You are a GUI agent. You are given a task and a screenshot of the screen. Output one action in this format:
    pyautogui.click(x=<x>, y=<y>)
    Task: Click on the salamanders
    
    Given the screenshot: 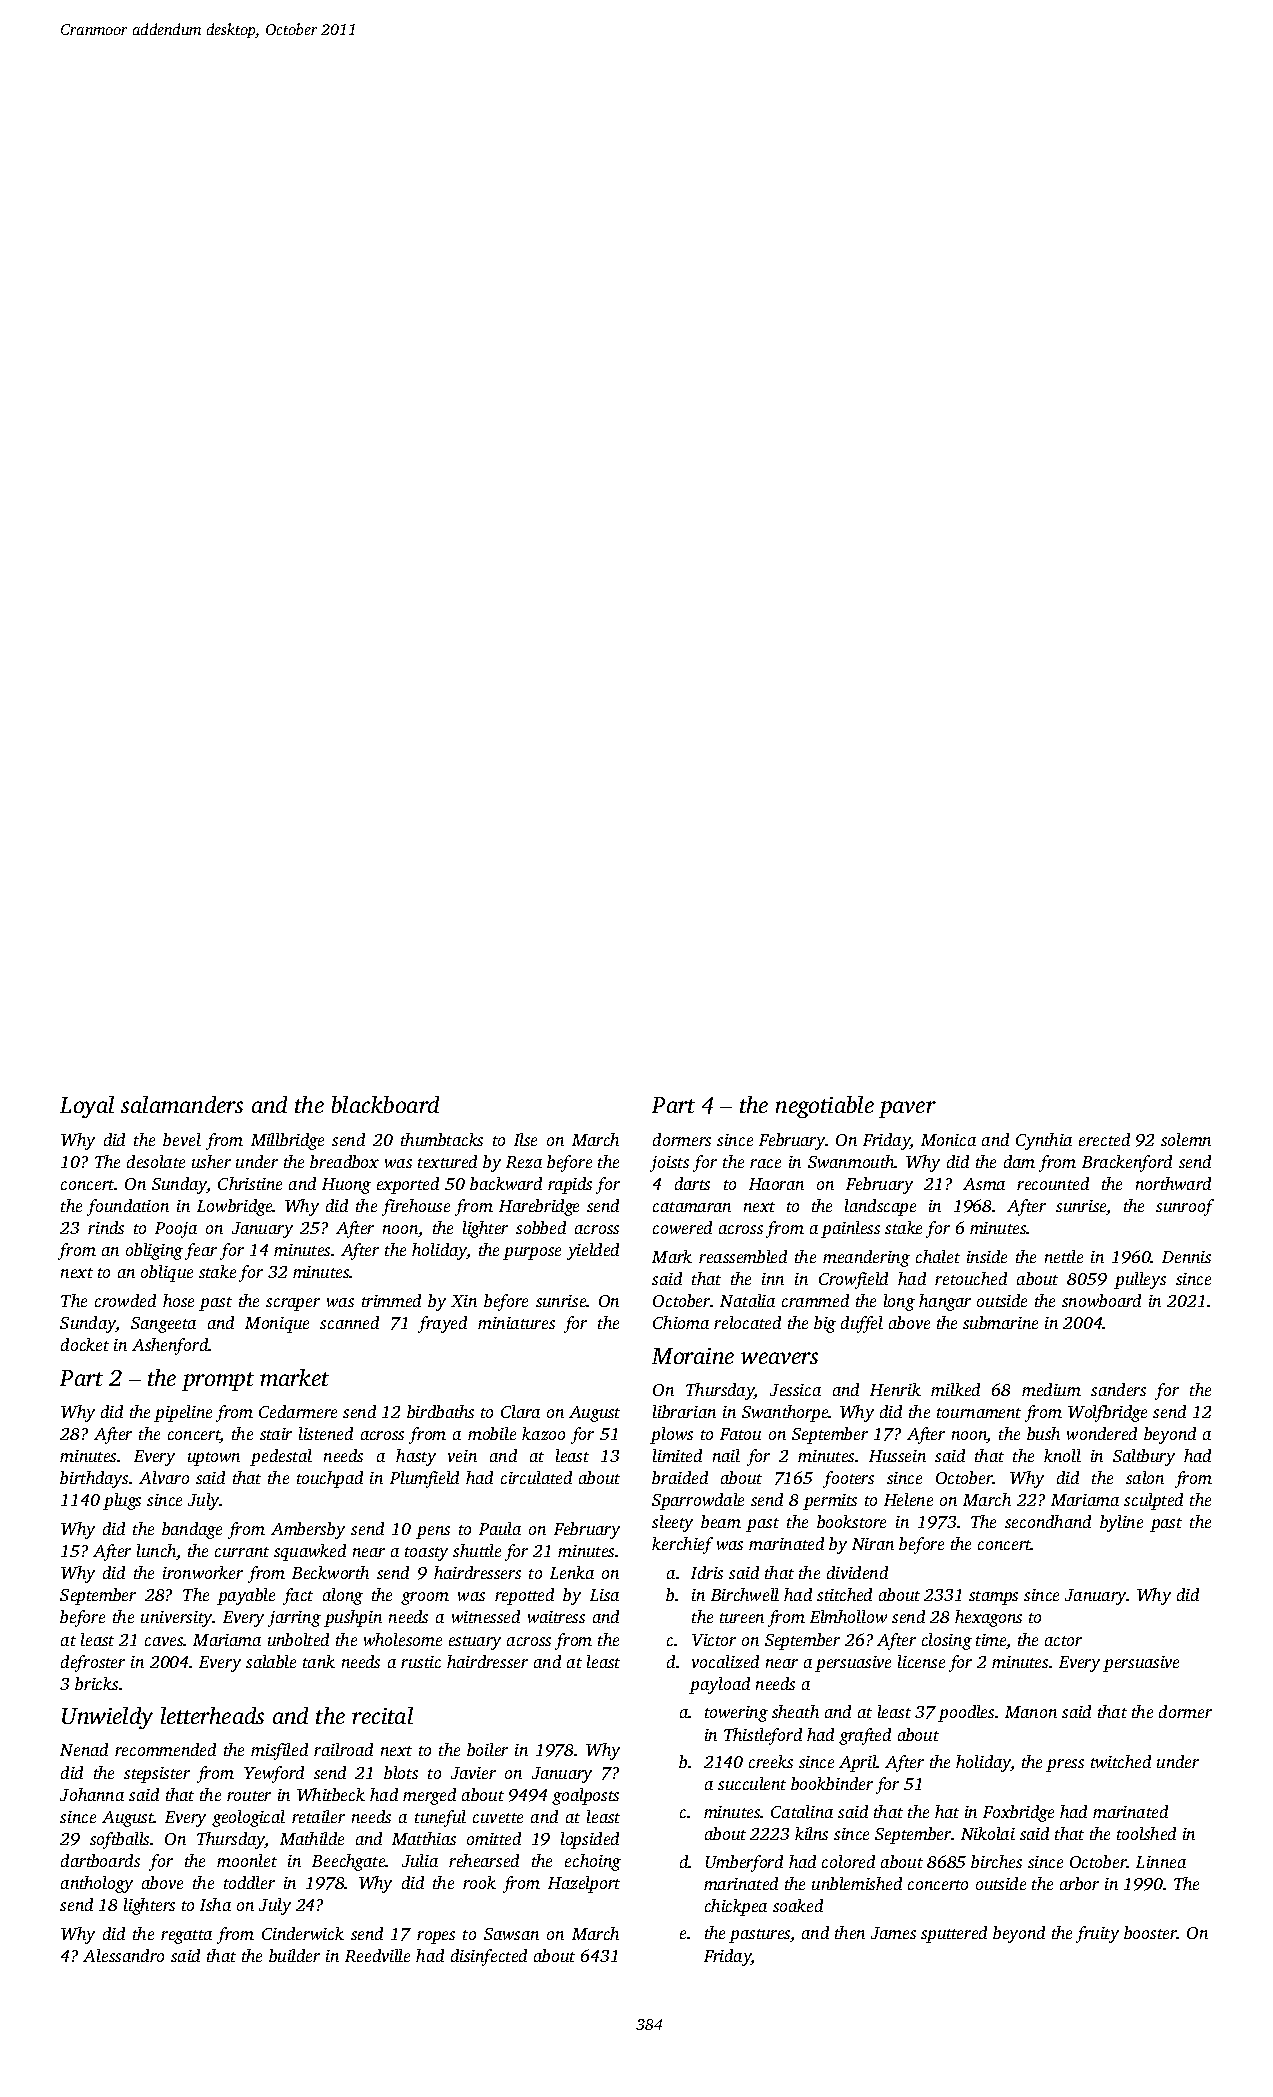 What is the action you would take?
    pyautogui.click(x=182, y=1104)
